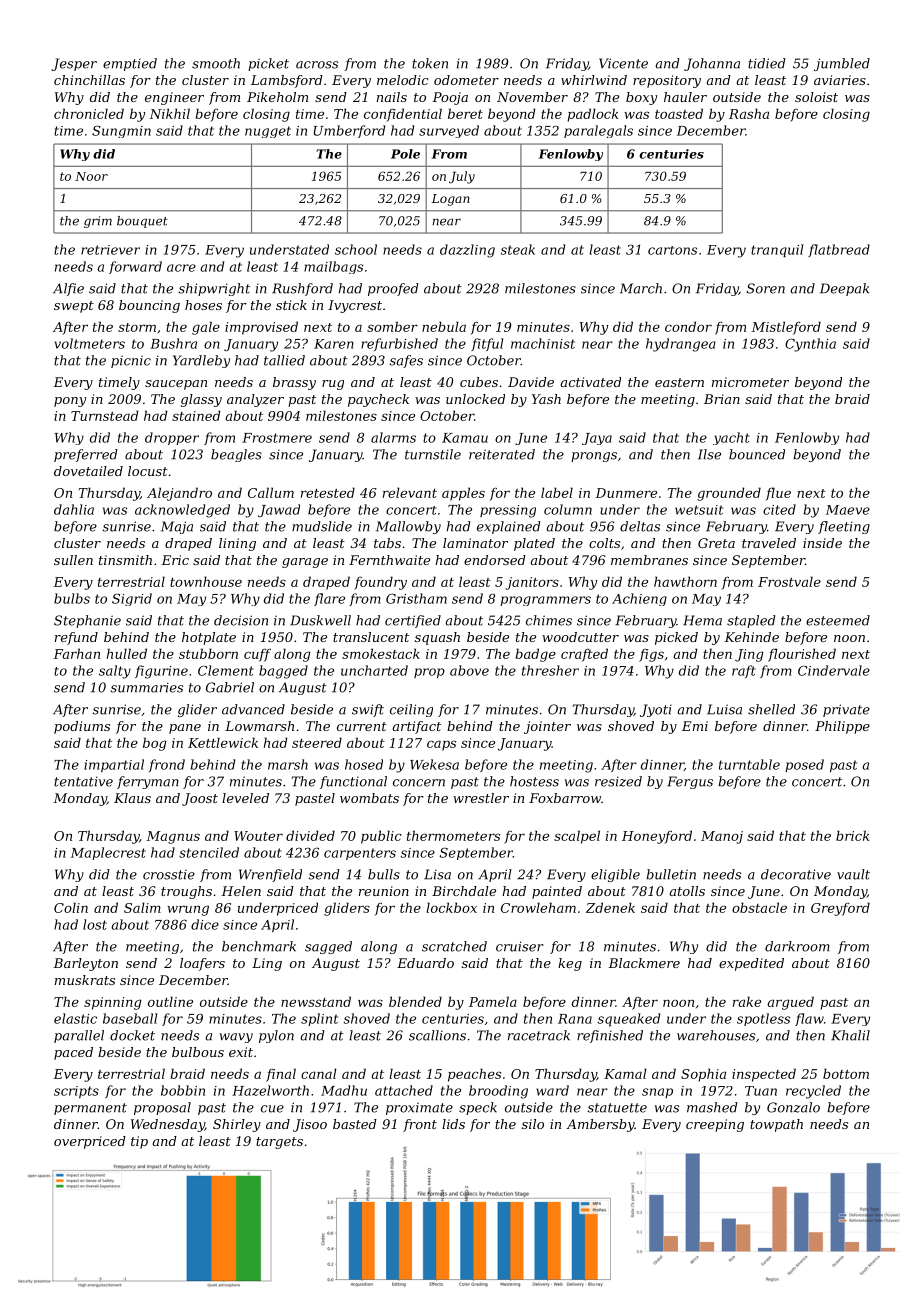 Image resolution: width=924 pixels, height=1308 pixels. I want to click on Shirley, so click(237, 1125).
